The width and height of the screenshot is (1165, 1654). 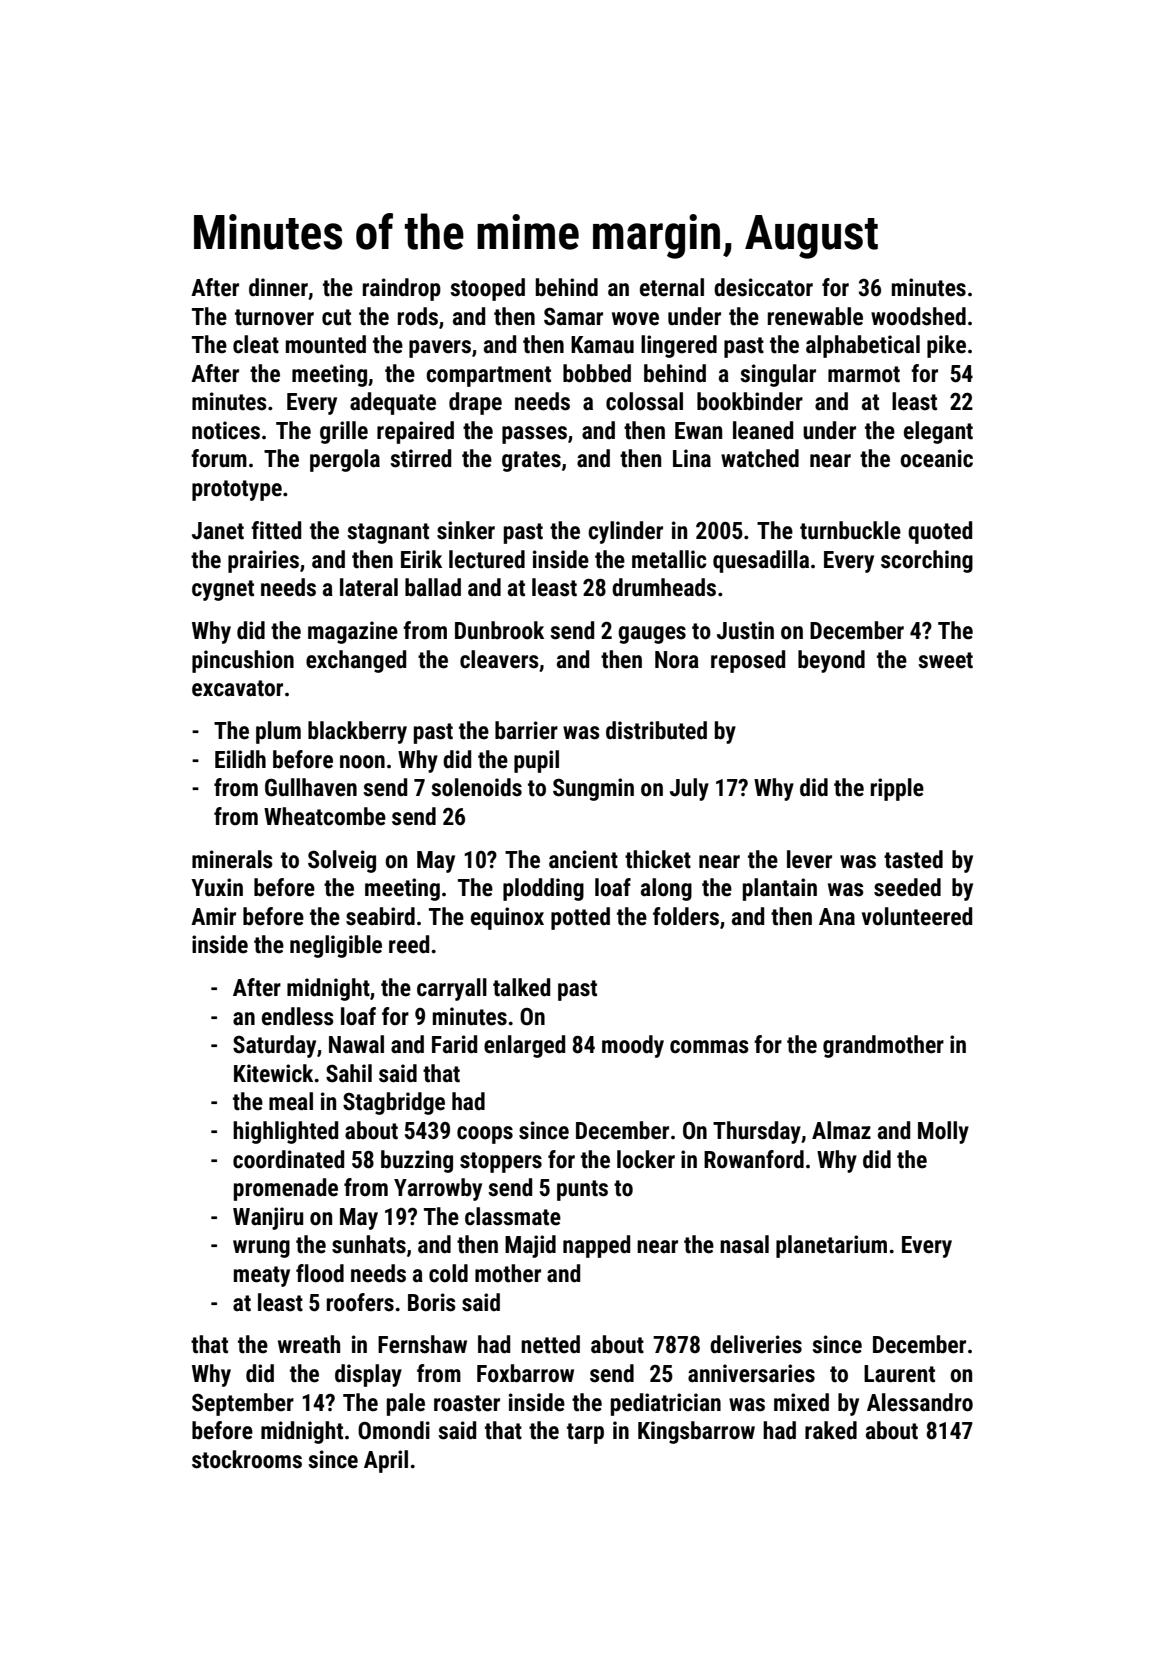 I want to click on locker, so click(x=646, y=1159).
